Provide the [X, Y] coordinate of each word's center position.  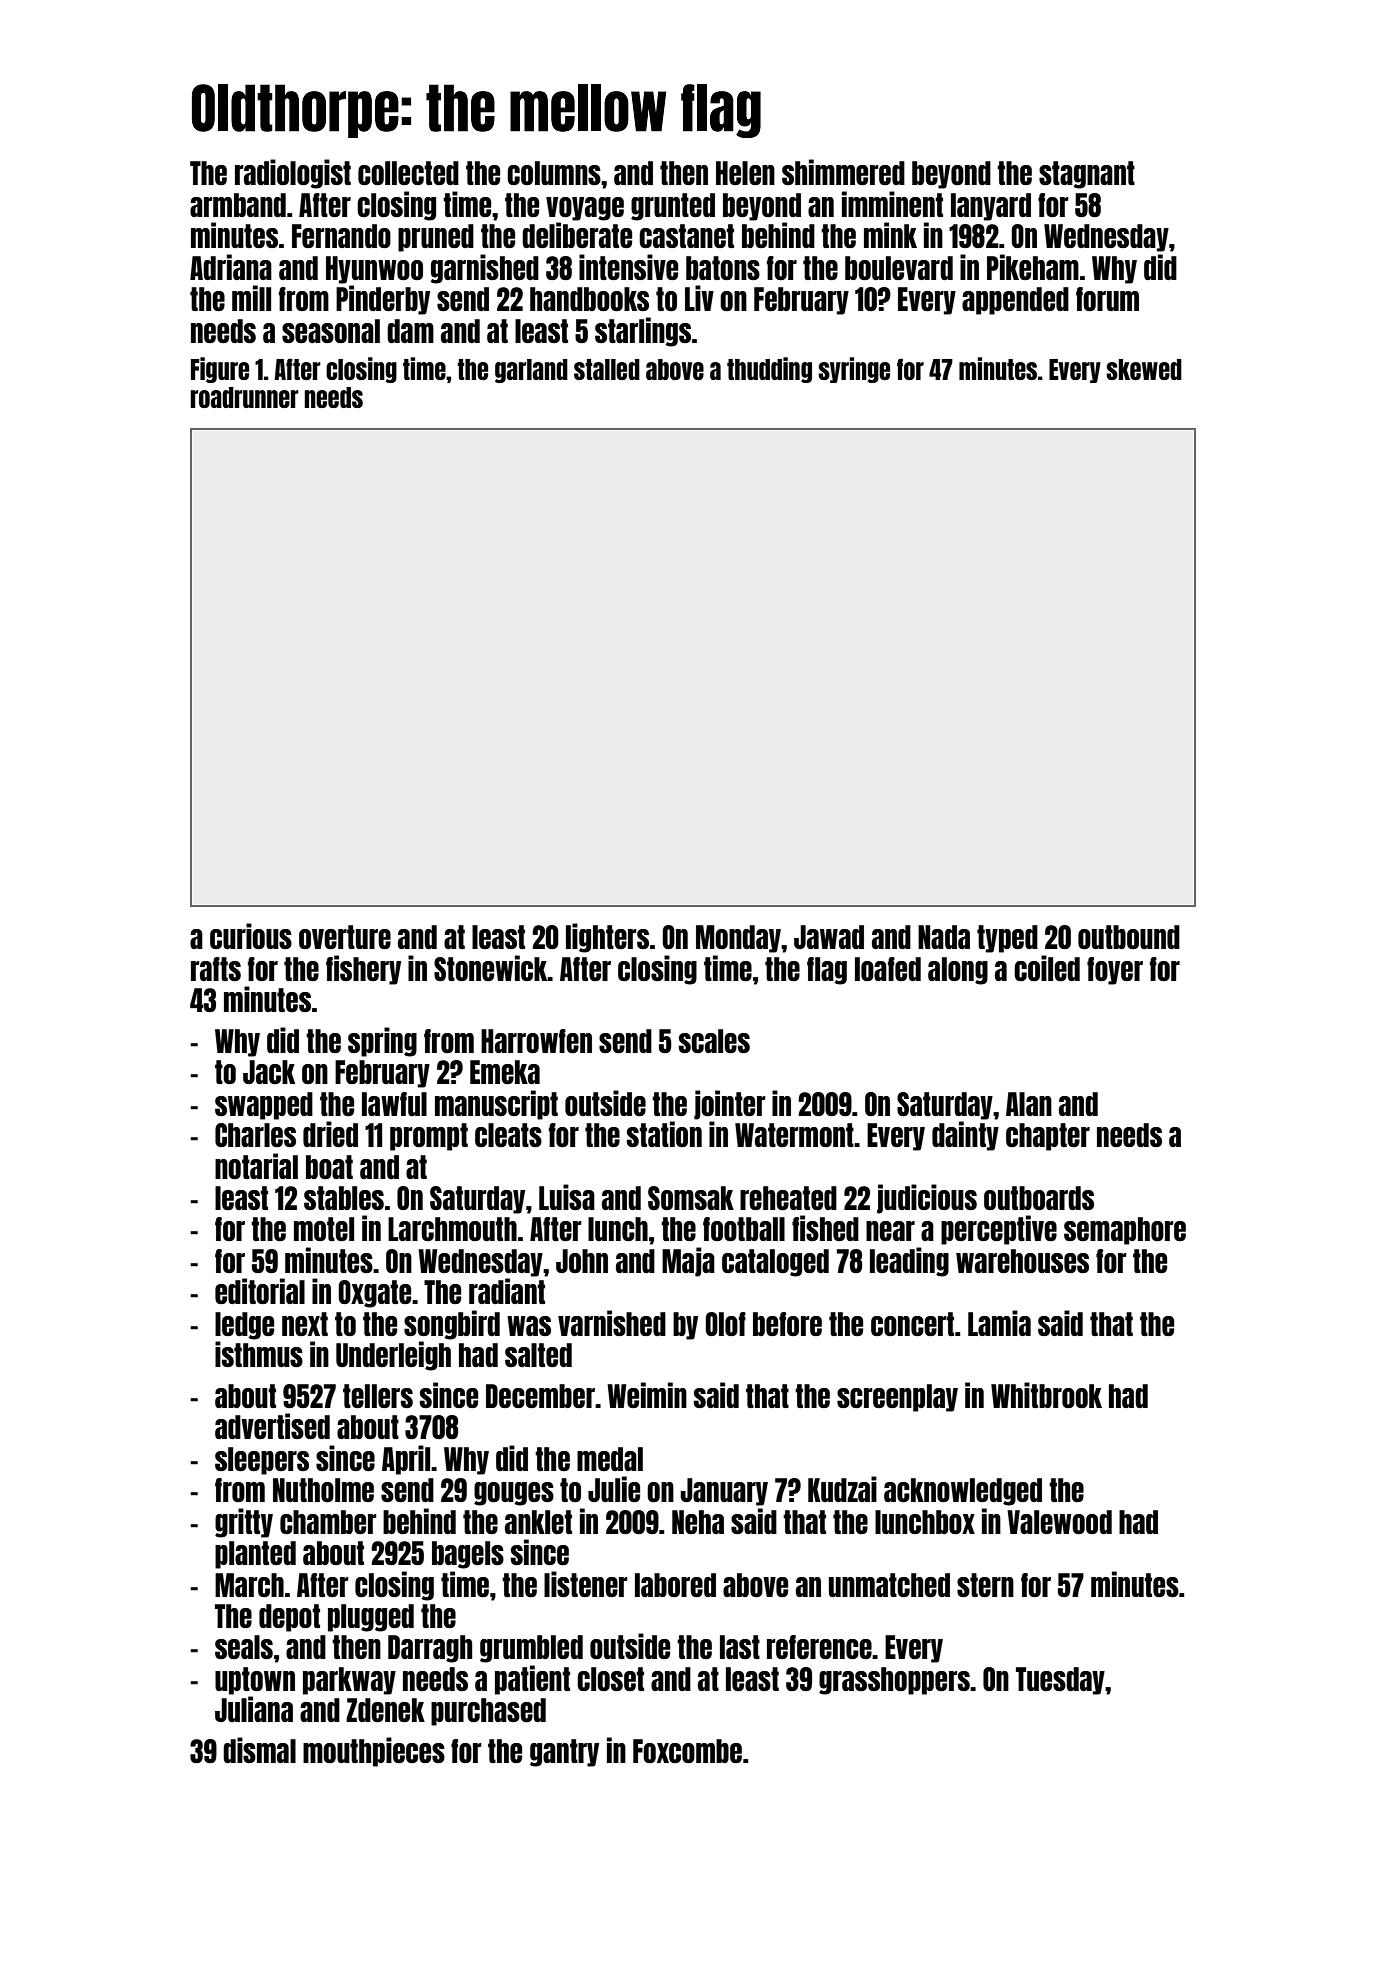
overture [345, 937]
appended [1015, 301]
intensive [628, 267]
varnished [612, 1323]
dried [330, 1134]
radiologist [293, 174]
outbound [1129, 937]
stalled [607, 369]
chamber [328, 1522]
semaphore [1125, 1231]
